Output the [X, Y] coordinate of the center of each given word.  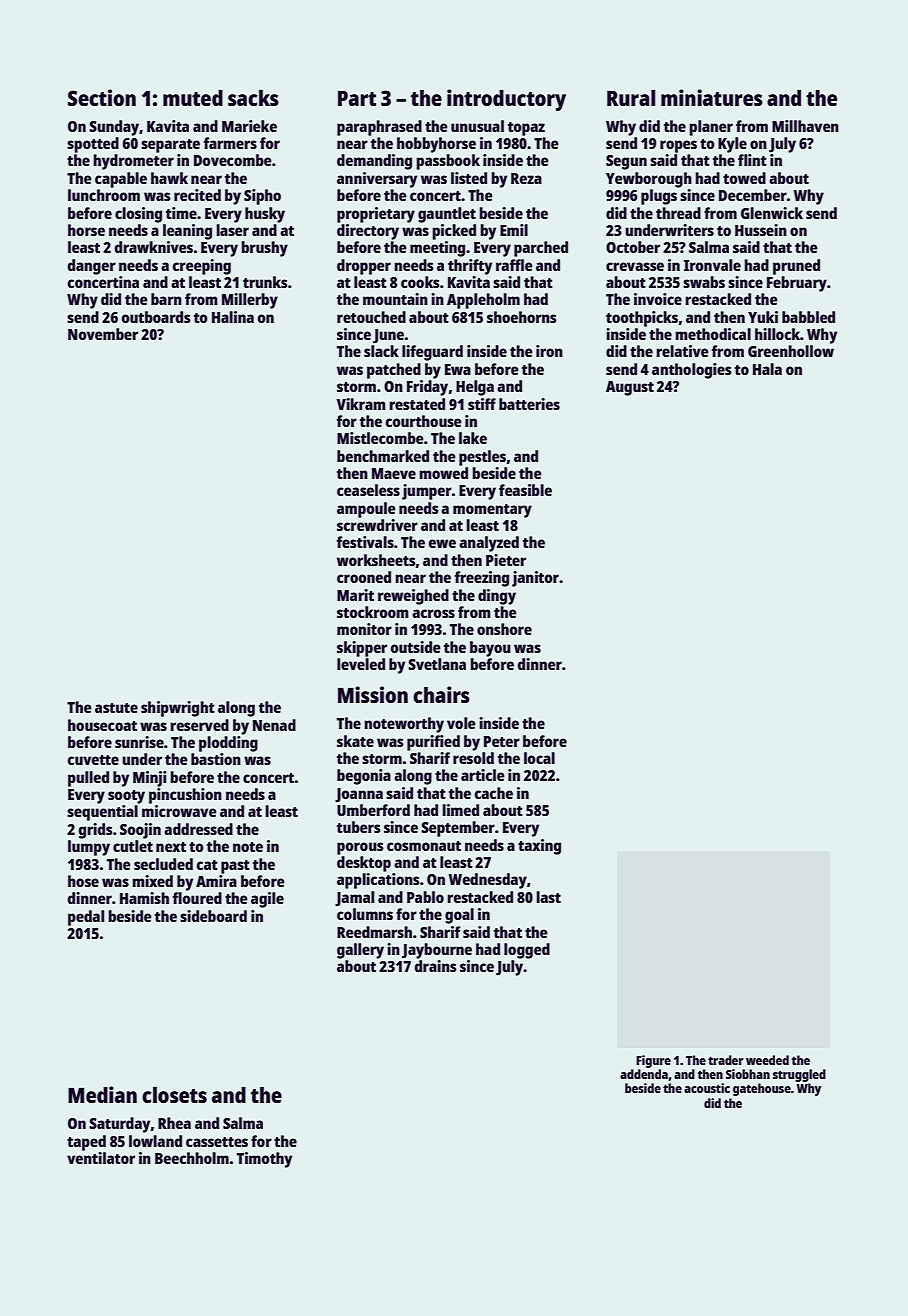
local [539, 758]
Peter [502, 741]
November [103, 334]
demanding [374, 162]
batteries [529, 404]
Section [102, 97]
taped [86, 1143]
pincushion [185, 796]
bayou [490, 649]
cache [494, 793]
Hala [767, 369]
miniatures [712, 97]
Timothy [264, 1160]
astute [116, 708]
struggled [799, 1075]
